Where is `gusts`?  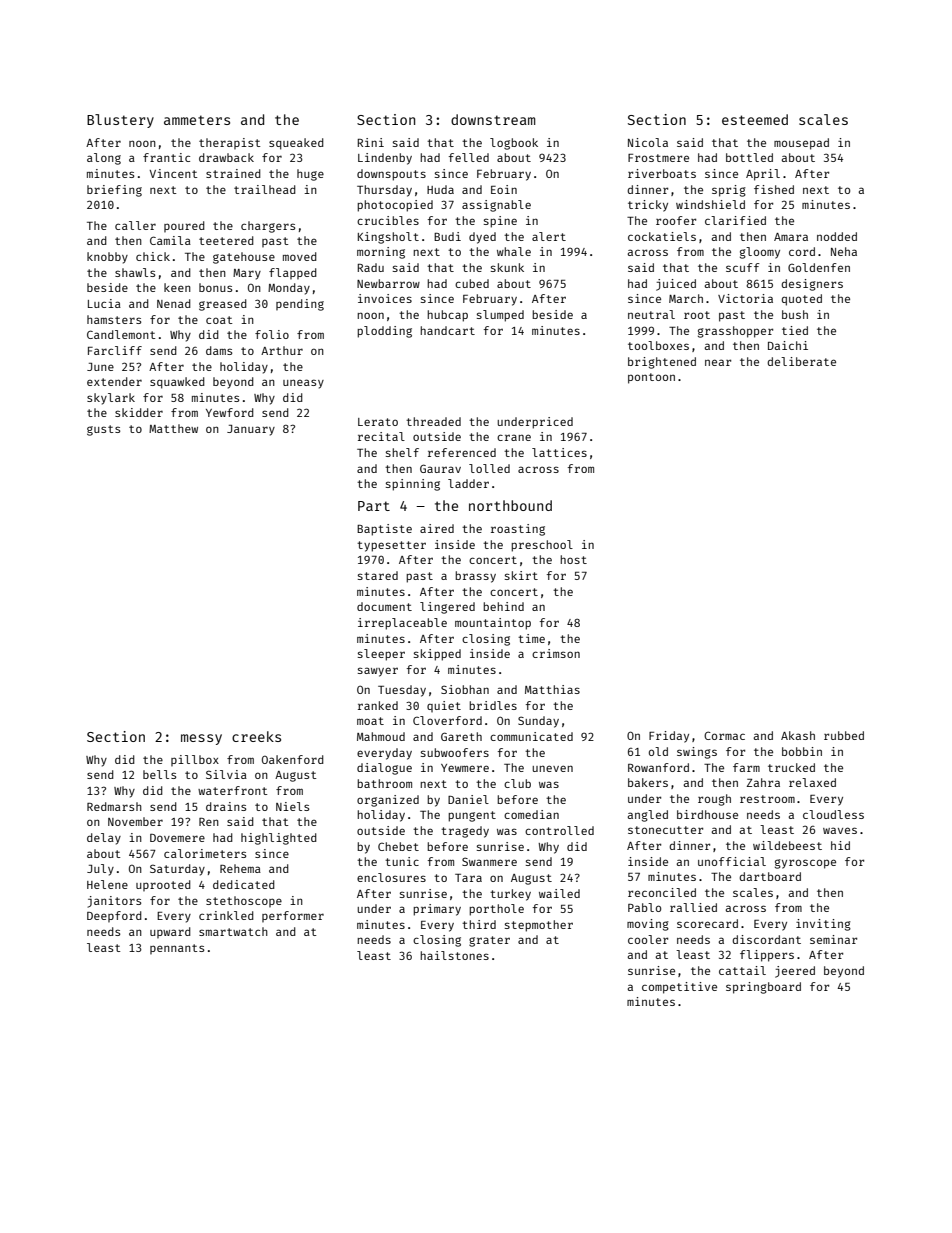 gusts is located at coordinates (103, 430).
